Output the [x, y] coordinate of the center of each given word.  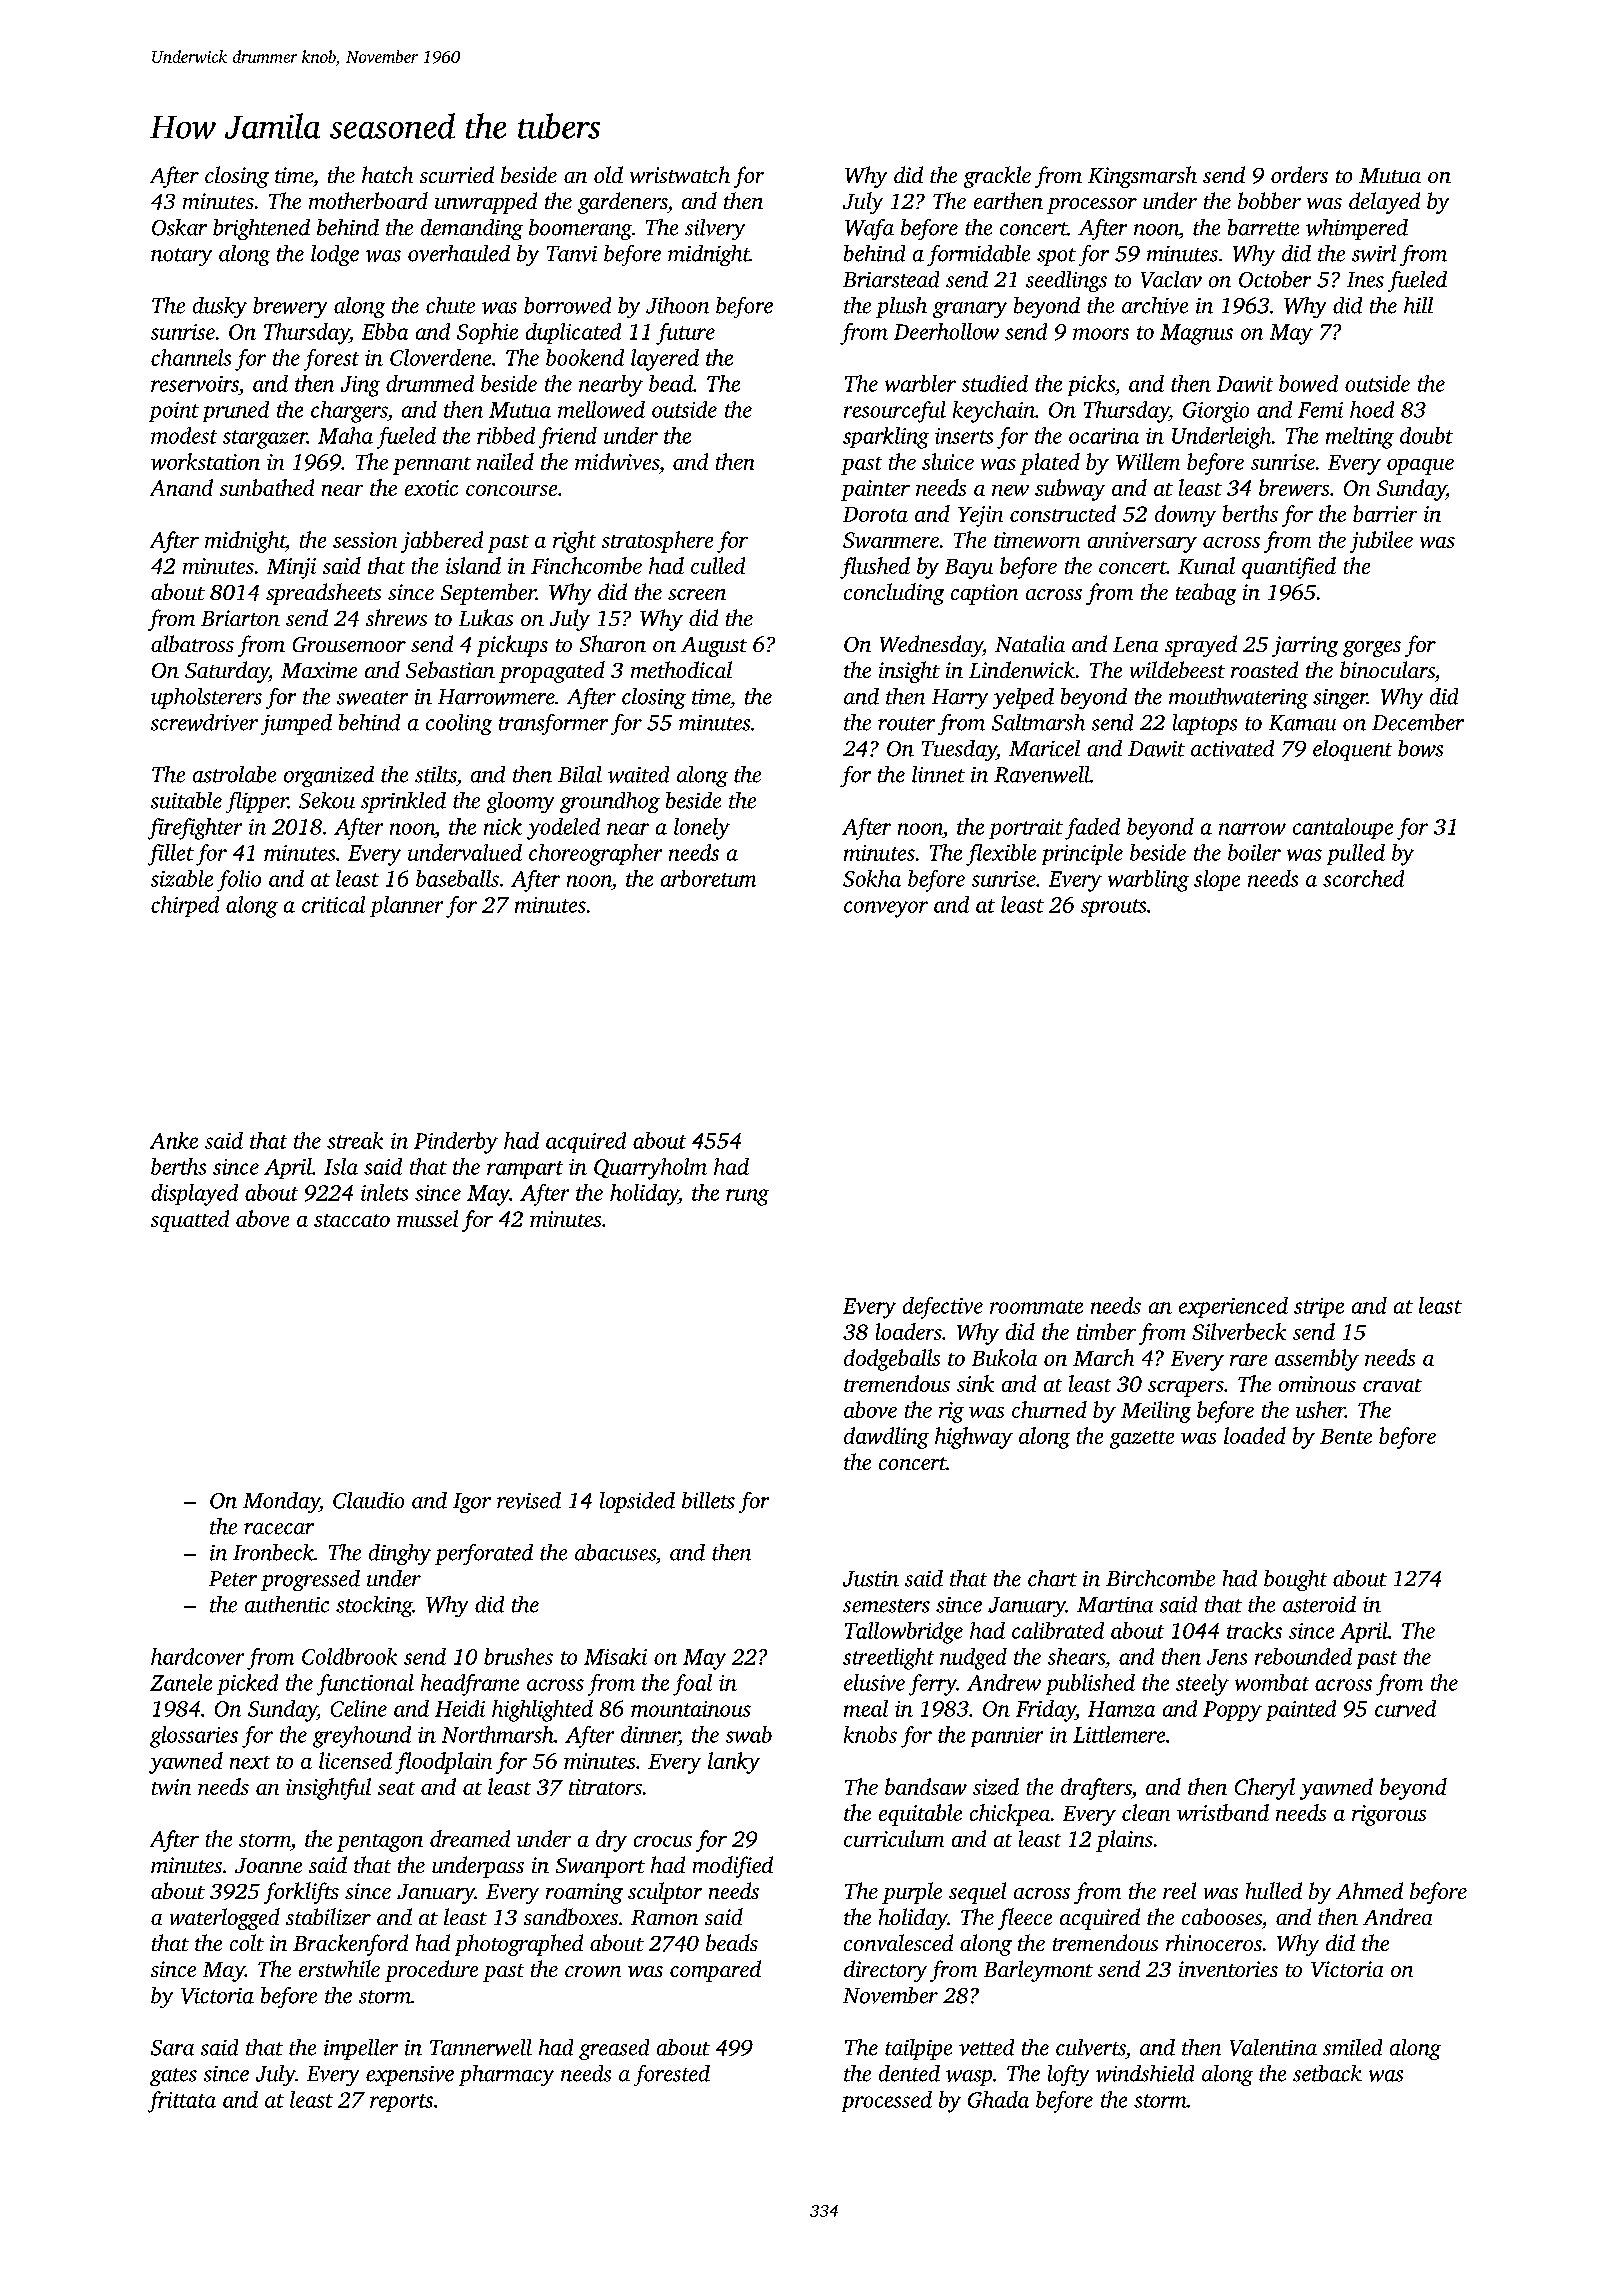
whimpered [1357, 229]
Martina [1115, 1605]
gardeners [622, 203]
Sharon [613, 643]
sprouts [1113, 908]
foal [692, 1685]
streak [355, 1140]
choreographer [595, 855]
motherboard [368, 200]
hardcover [197, 1656]
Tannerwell [481, 2047]
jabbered [442, 542]
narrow [1252, 829]
